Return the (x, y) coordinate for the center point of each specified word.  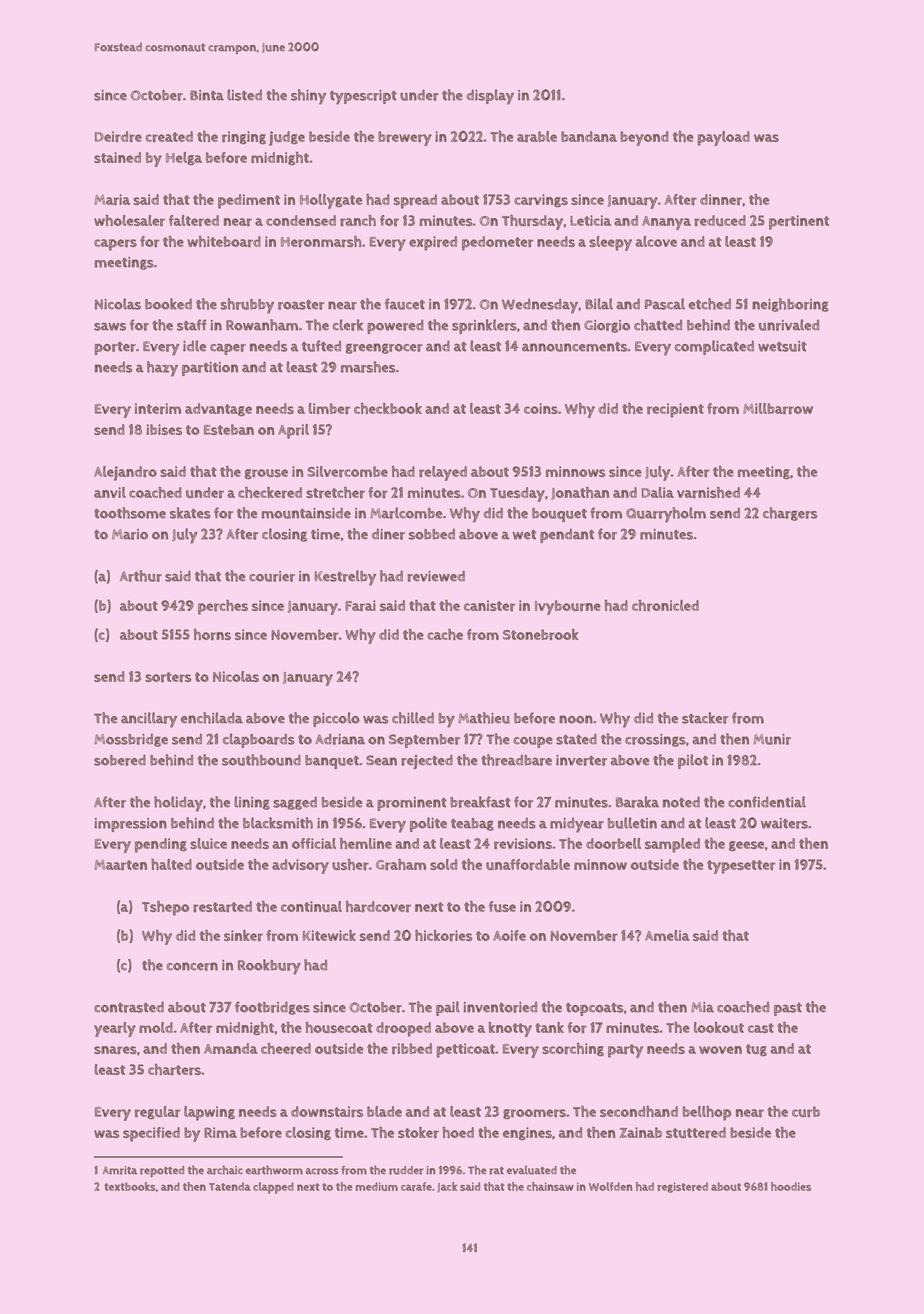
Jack (447, 1187)
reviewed (436, 576)
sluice (208, 843)
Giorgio (607, 326)
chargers (790, 514)
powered (395, 326)
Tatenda (230, 1186)
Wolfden (610, 1186)
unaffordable (528, 864)
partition (210, 369)
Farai (360, 605)
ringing (244, 137)
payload (724, 138)
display (490, 97)
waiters (784, 823)
